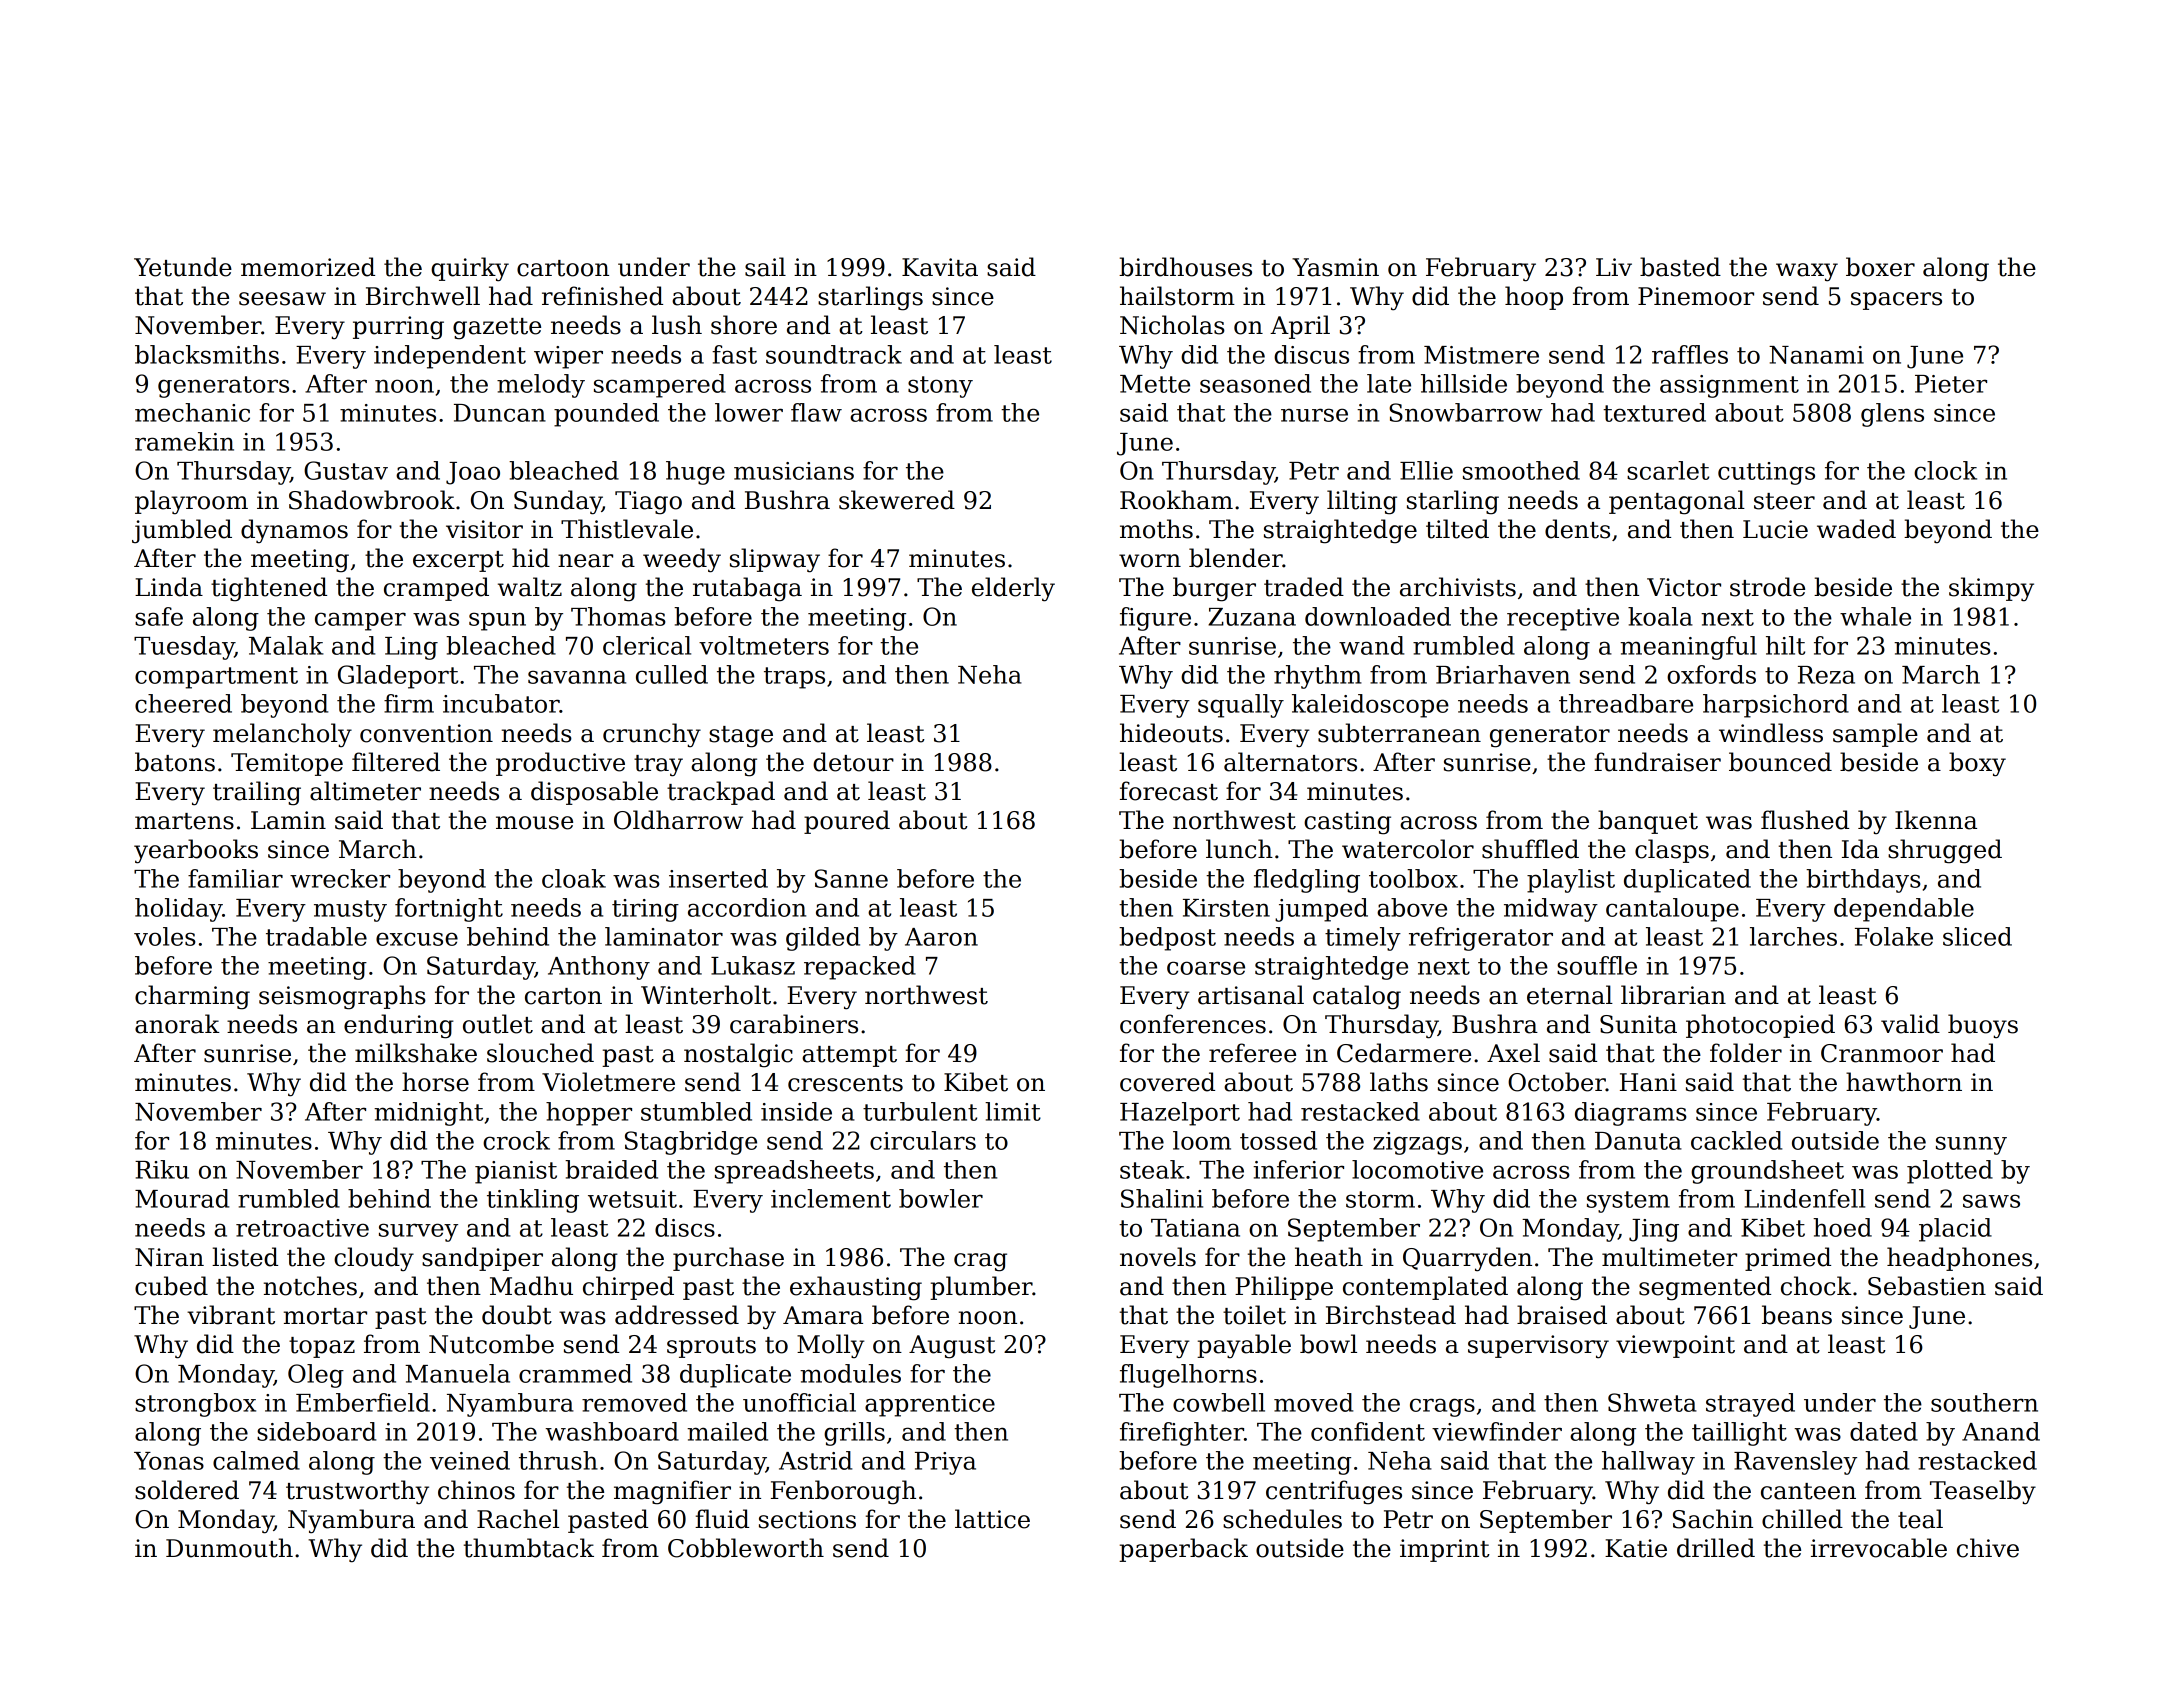  What do you see at coordinates (1182, 1434) in the screenshot?
I see `firefighter` at bounding box center [1182, 1434].
